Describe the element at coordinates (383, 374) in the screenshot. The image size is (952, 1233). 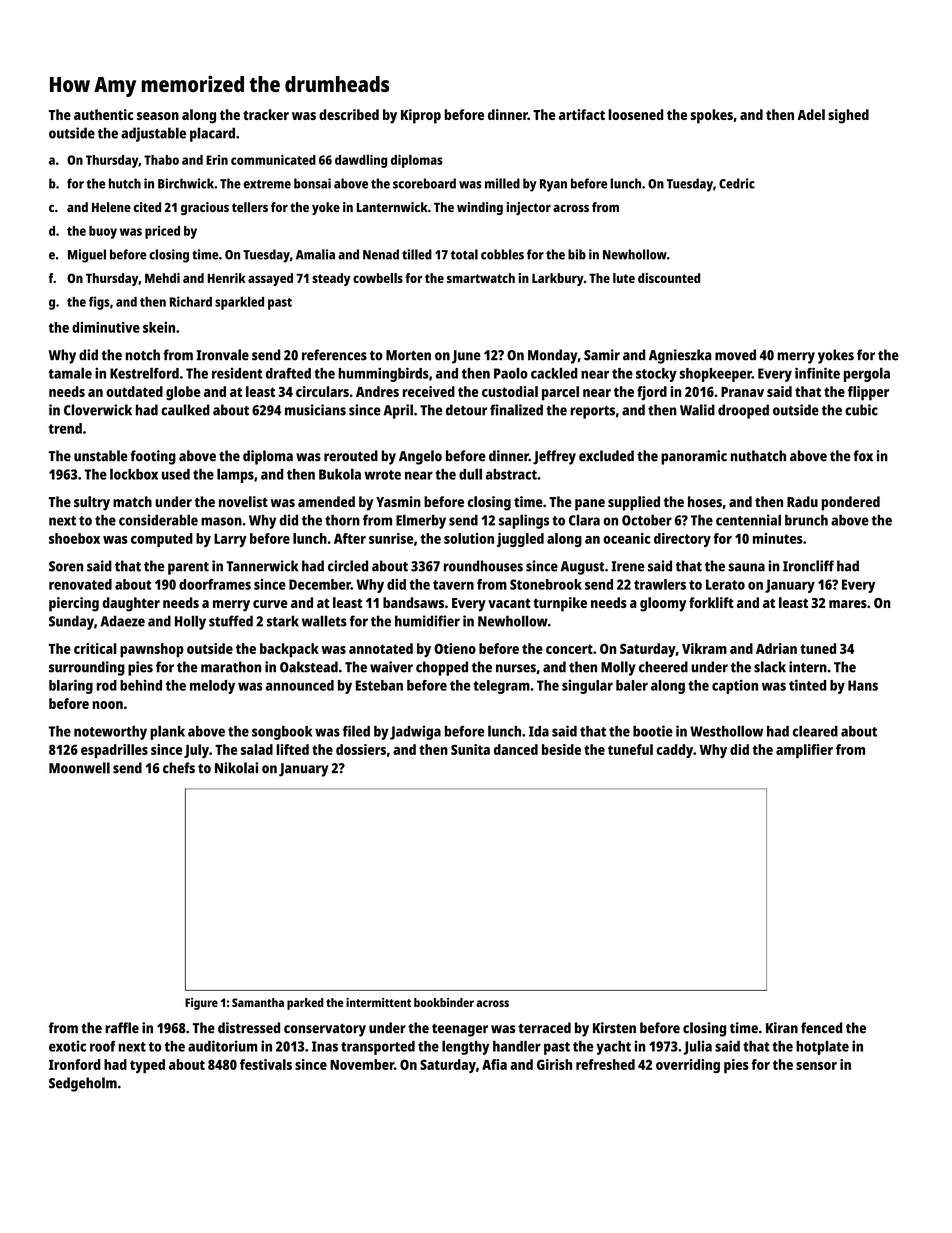
I see `hummingbirds` at that location.
